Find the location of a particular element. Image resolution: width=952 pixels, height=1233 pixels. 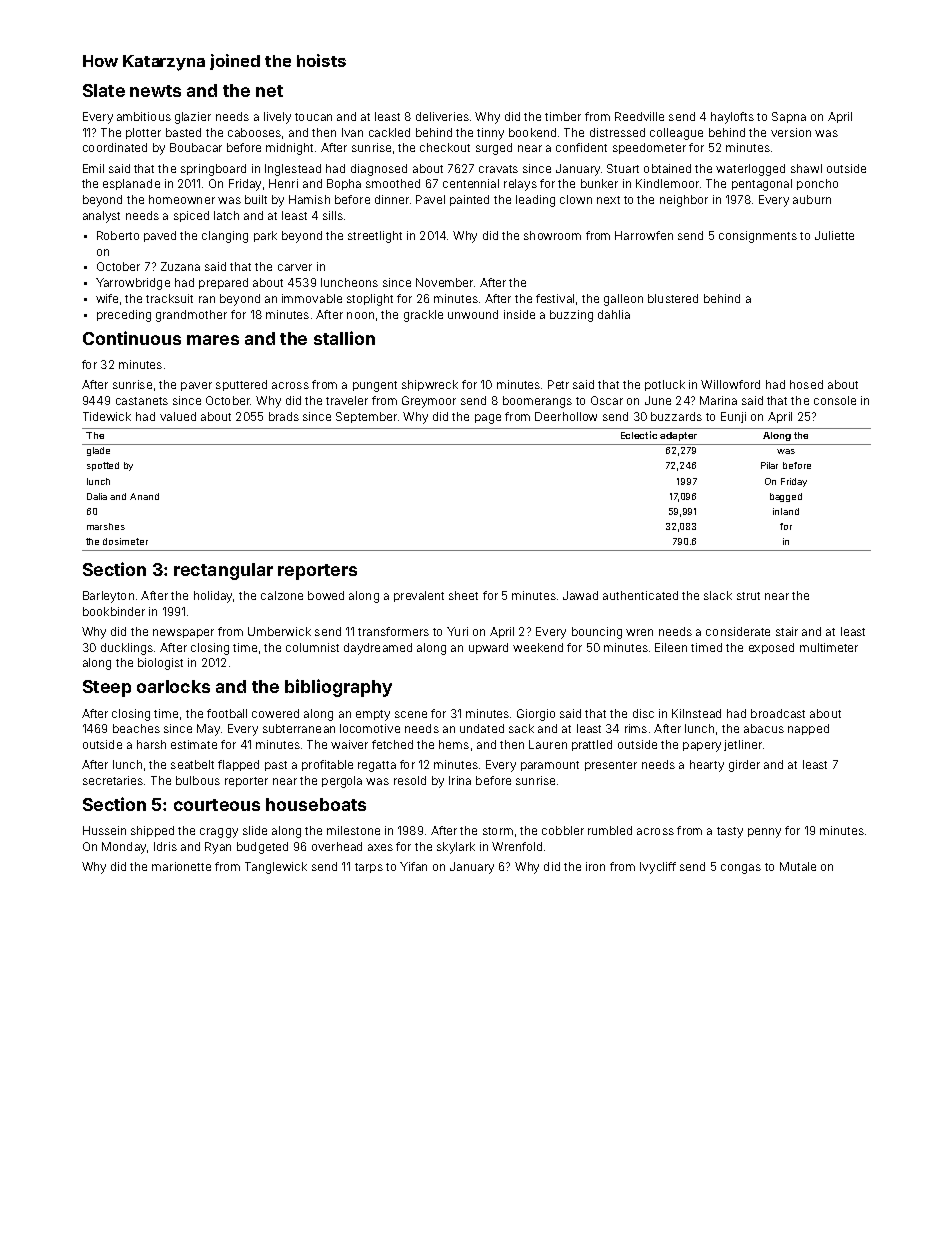

marionette is located at coordinates (181, 866).
